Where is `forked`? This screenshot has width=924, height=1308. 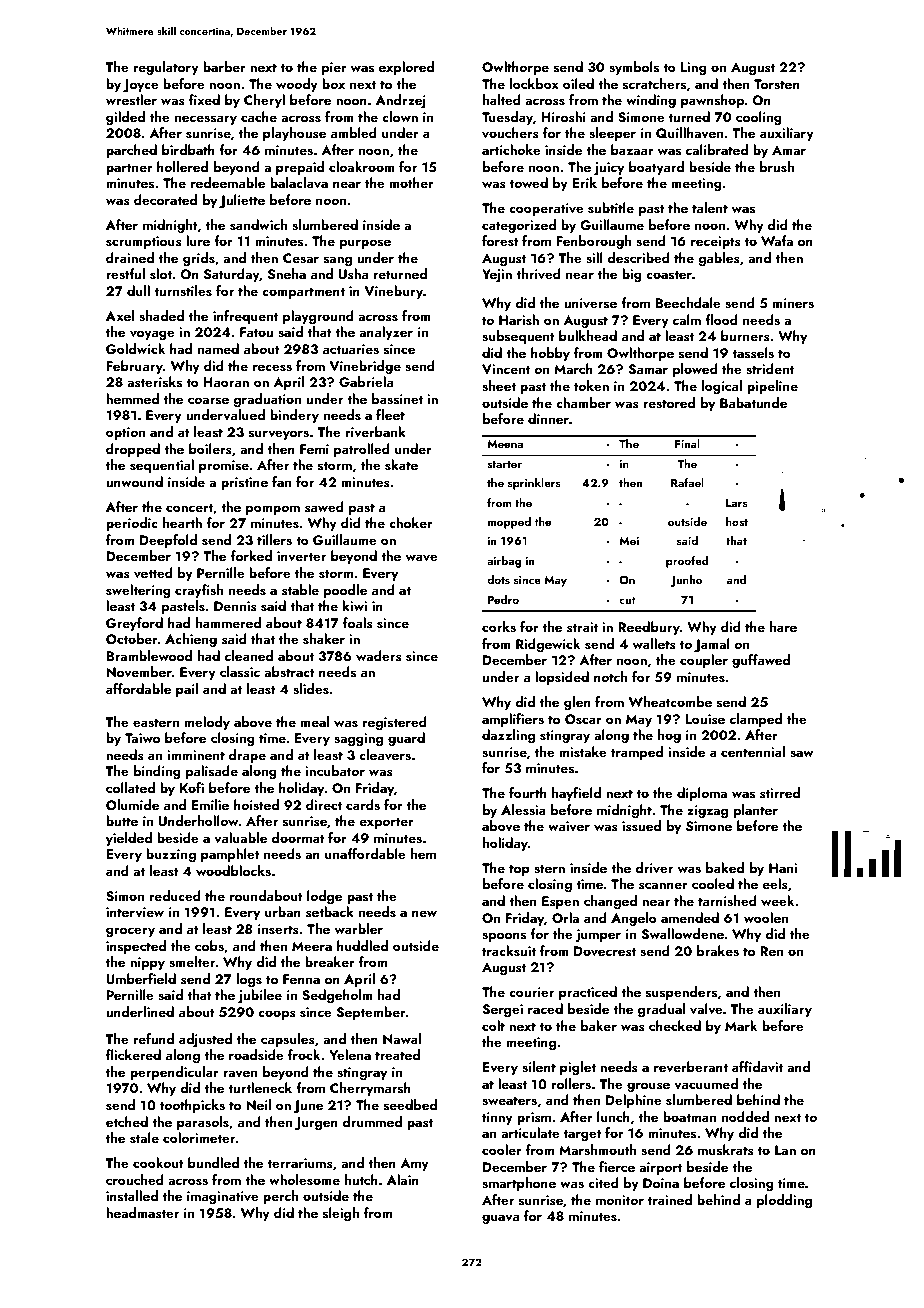
forked is located at coordinates (251, 555).
